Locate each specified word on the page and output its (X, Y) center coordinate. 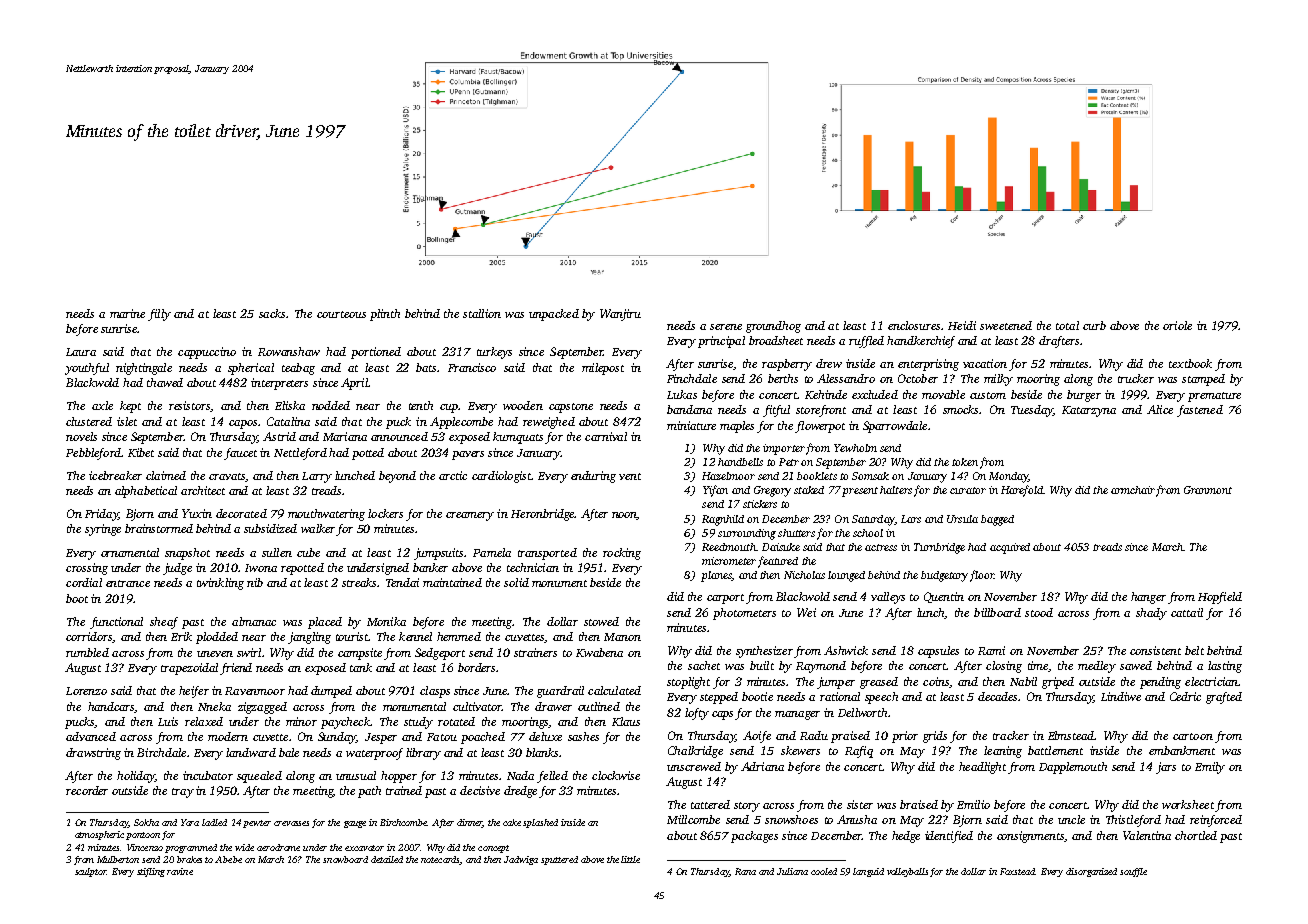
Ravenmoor (255, 691)
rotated (456, 721)
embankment (1182, 750)
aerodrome (278, 847)
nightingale (144, 369)
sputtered (559, 860)
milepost (603, 369)
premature (1214, 397)
